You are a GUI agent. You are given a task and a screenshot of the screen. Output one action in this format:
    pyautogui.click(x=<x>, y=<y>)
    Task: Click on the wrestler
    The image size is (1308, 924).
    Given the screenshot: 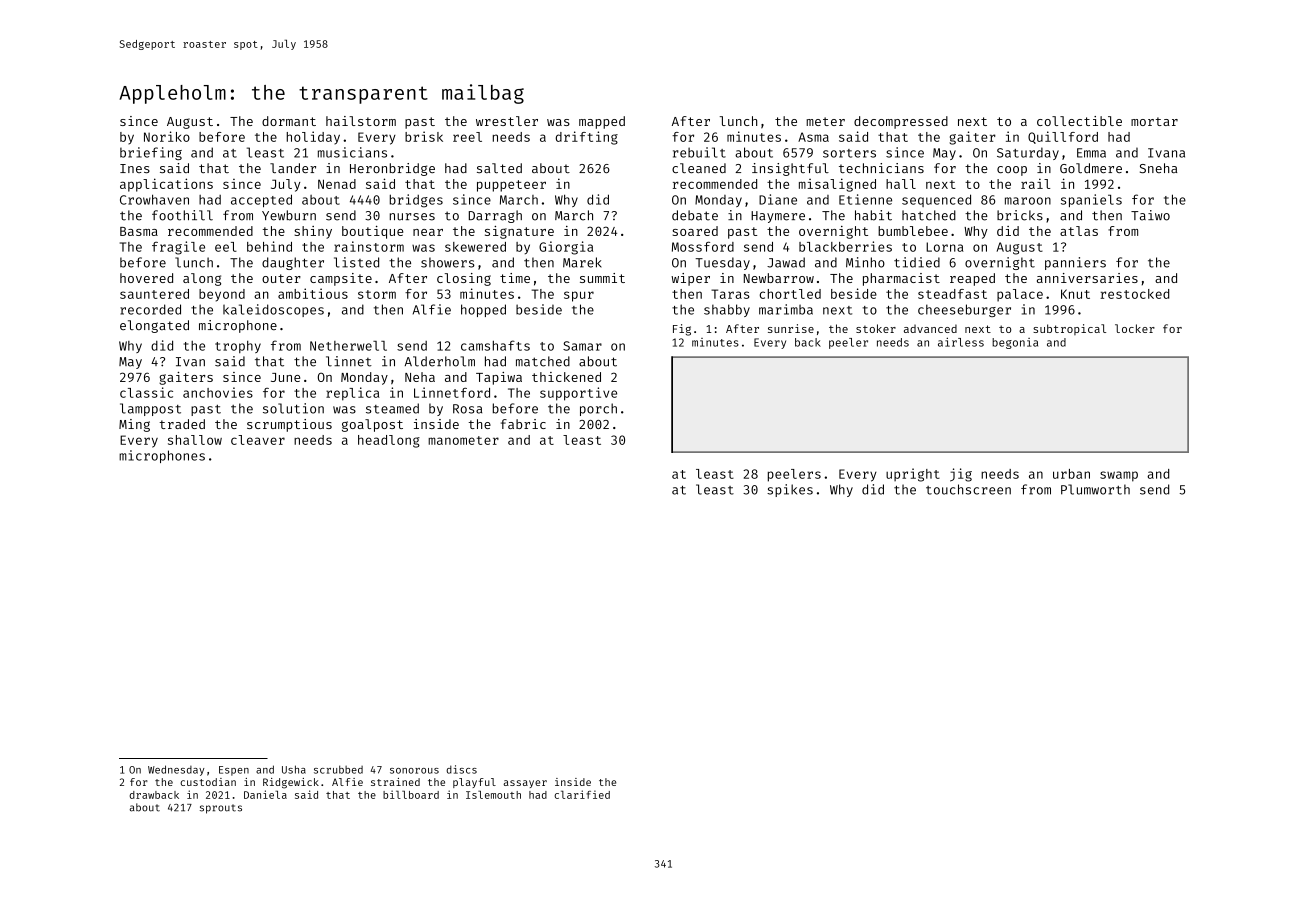 What is the action you would take?
    pyautogui.click(x=507, y=121)
